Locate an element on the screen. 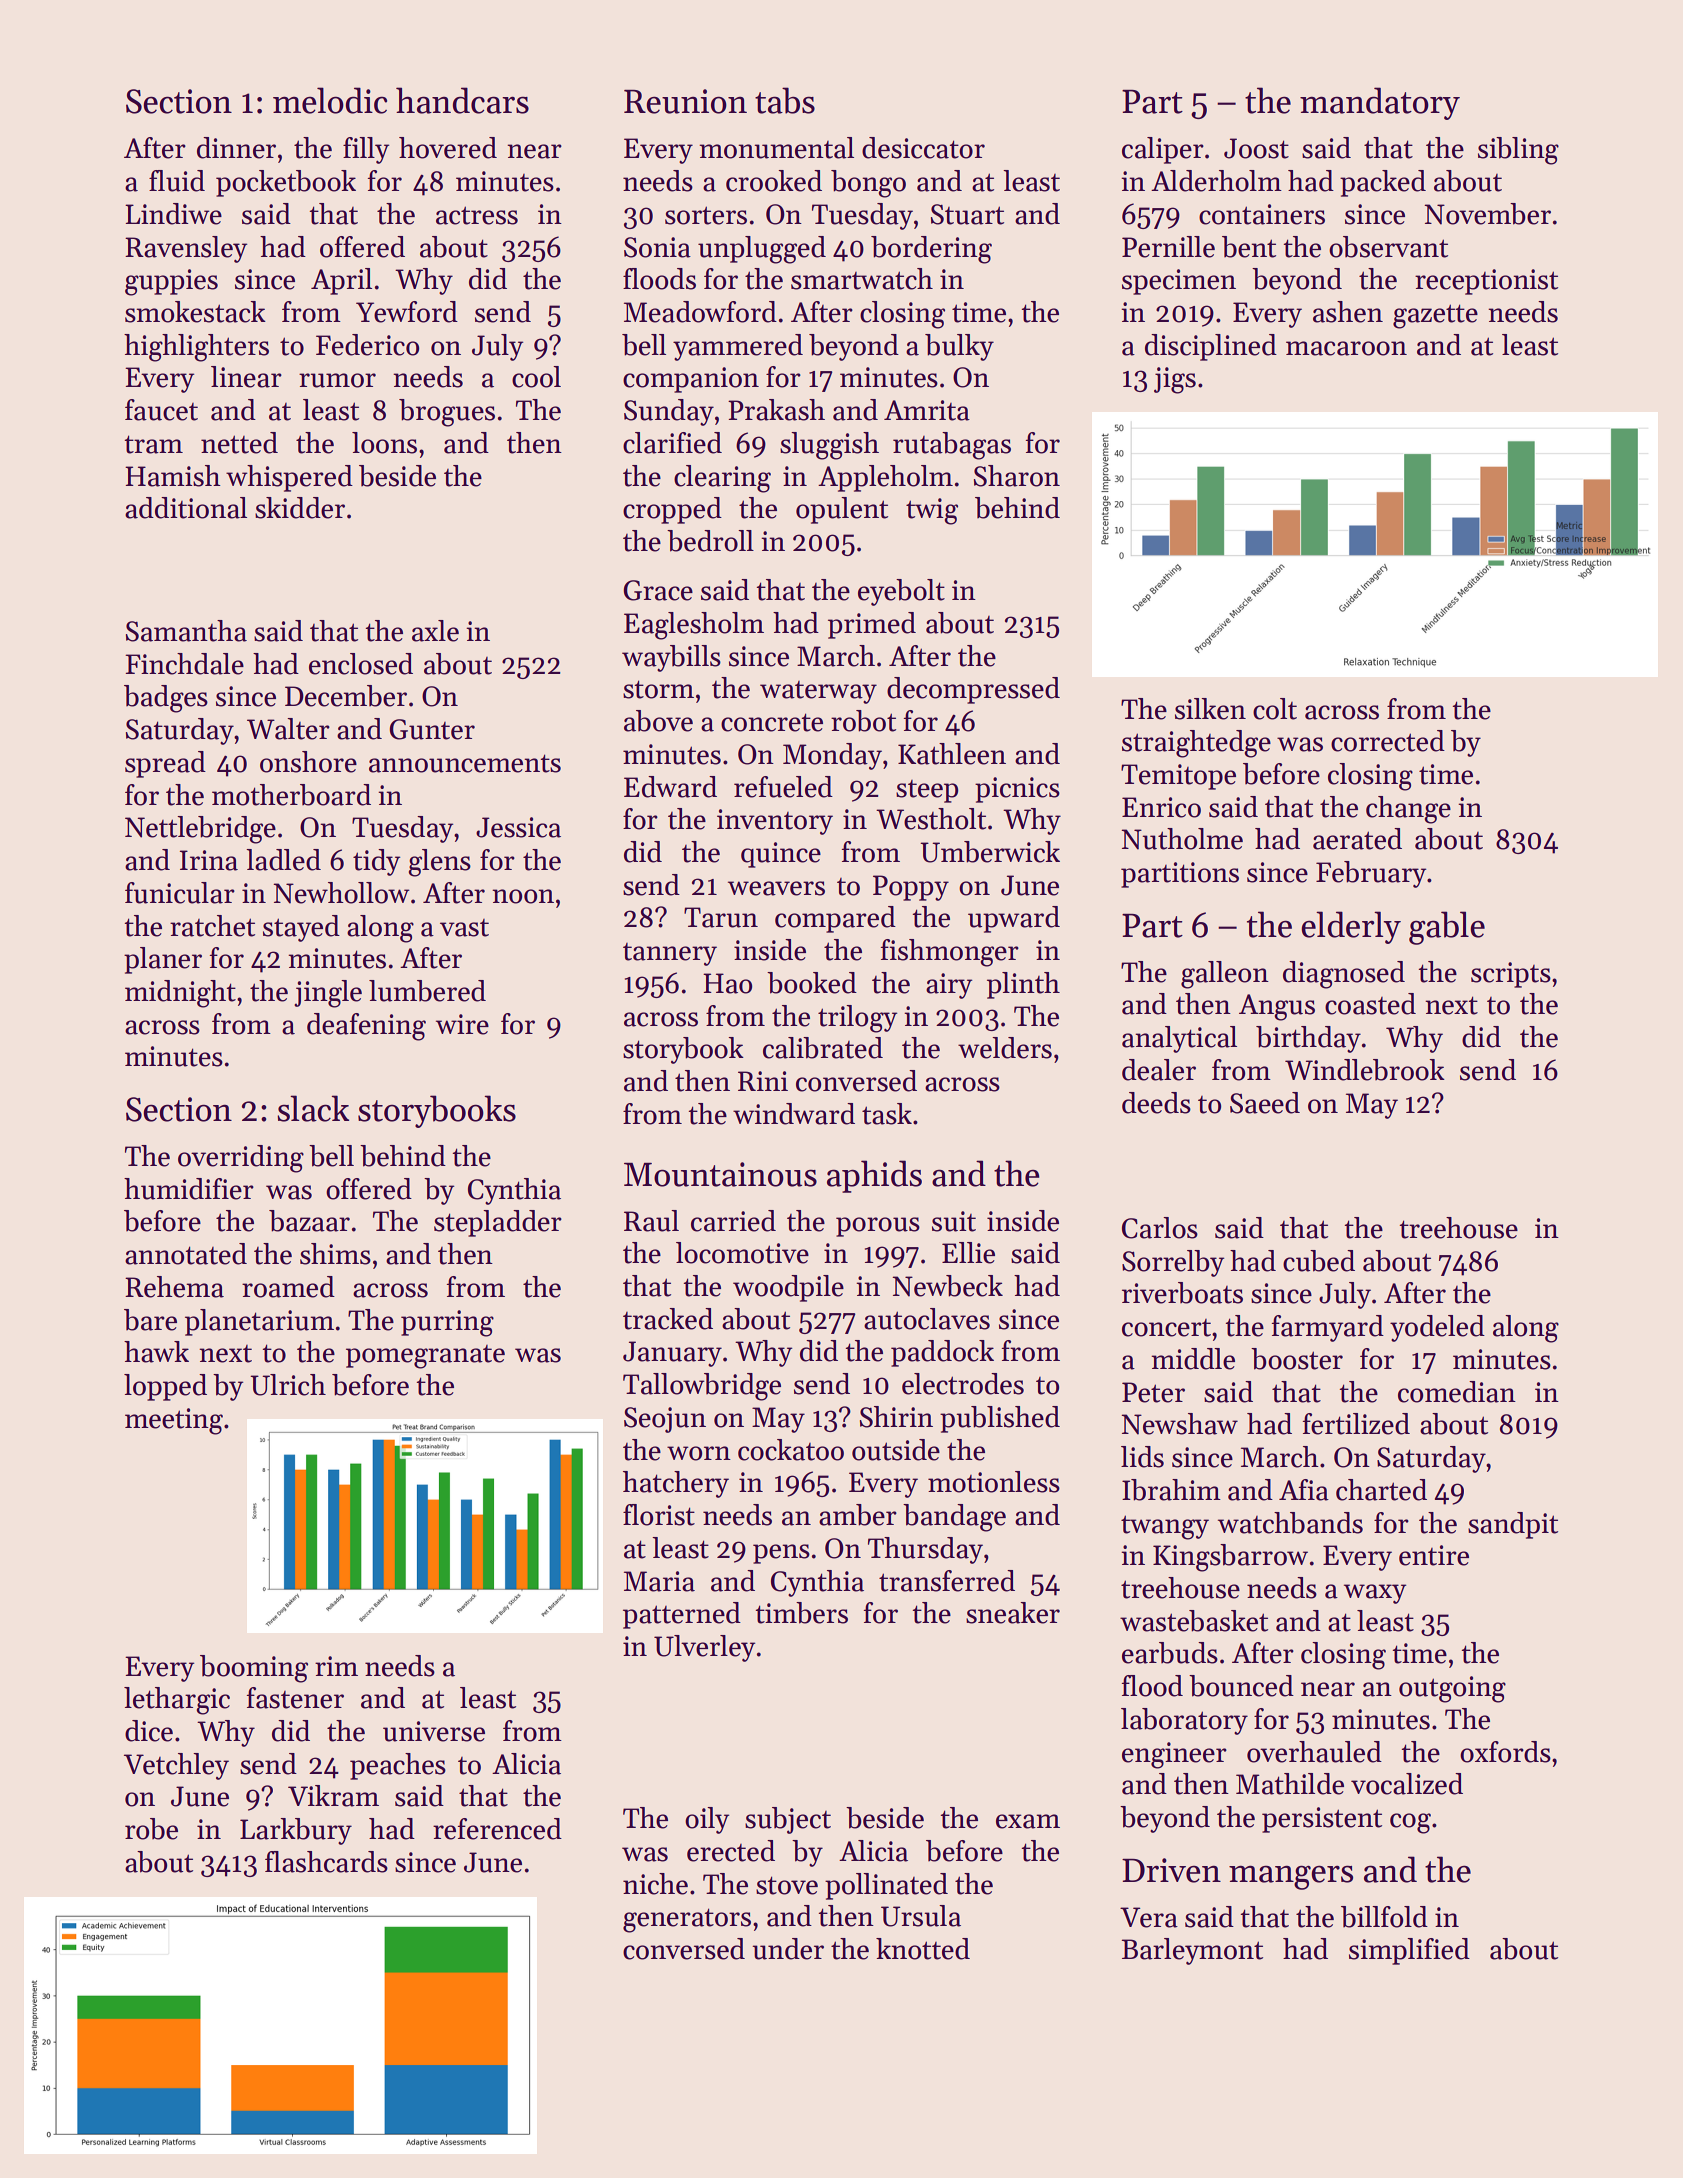 The width and height of the screenshot is (1683, 2178). tabs is located at coordinates (785, 100).
